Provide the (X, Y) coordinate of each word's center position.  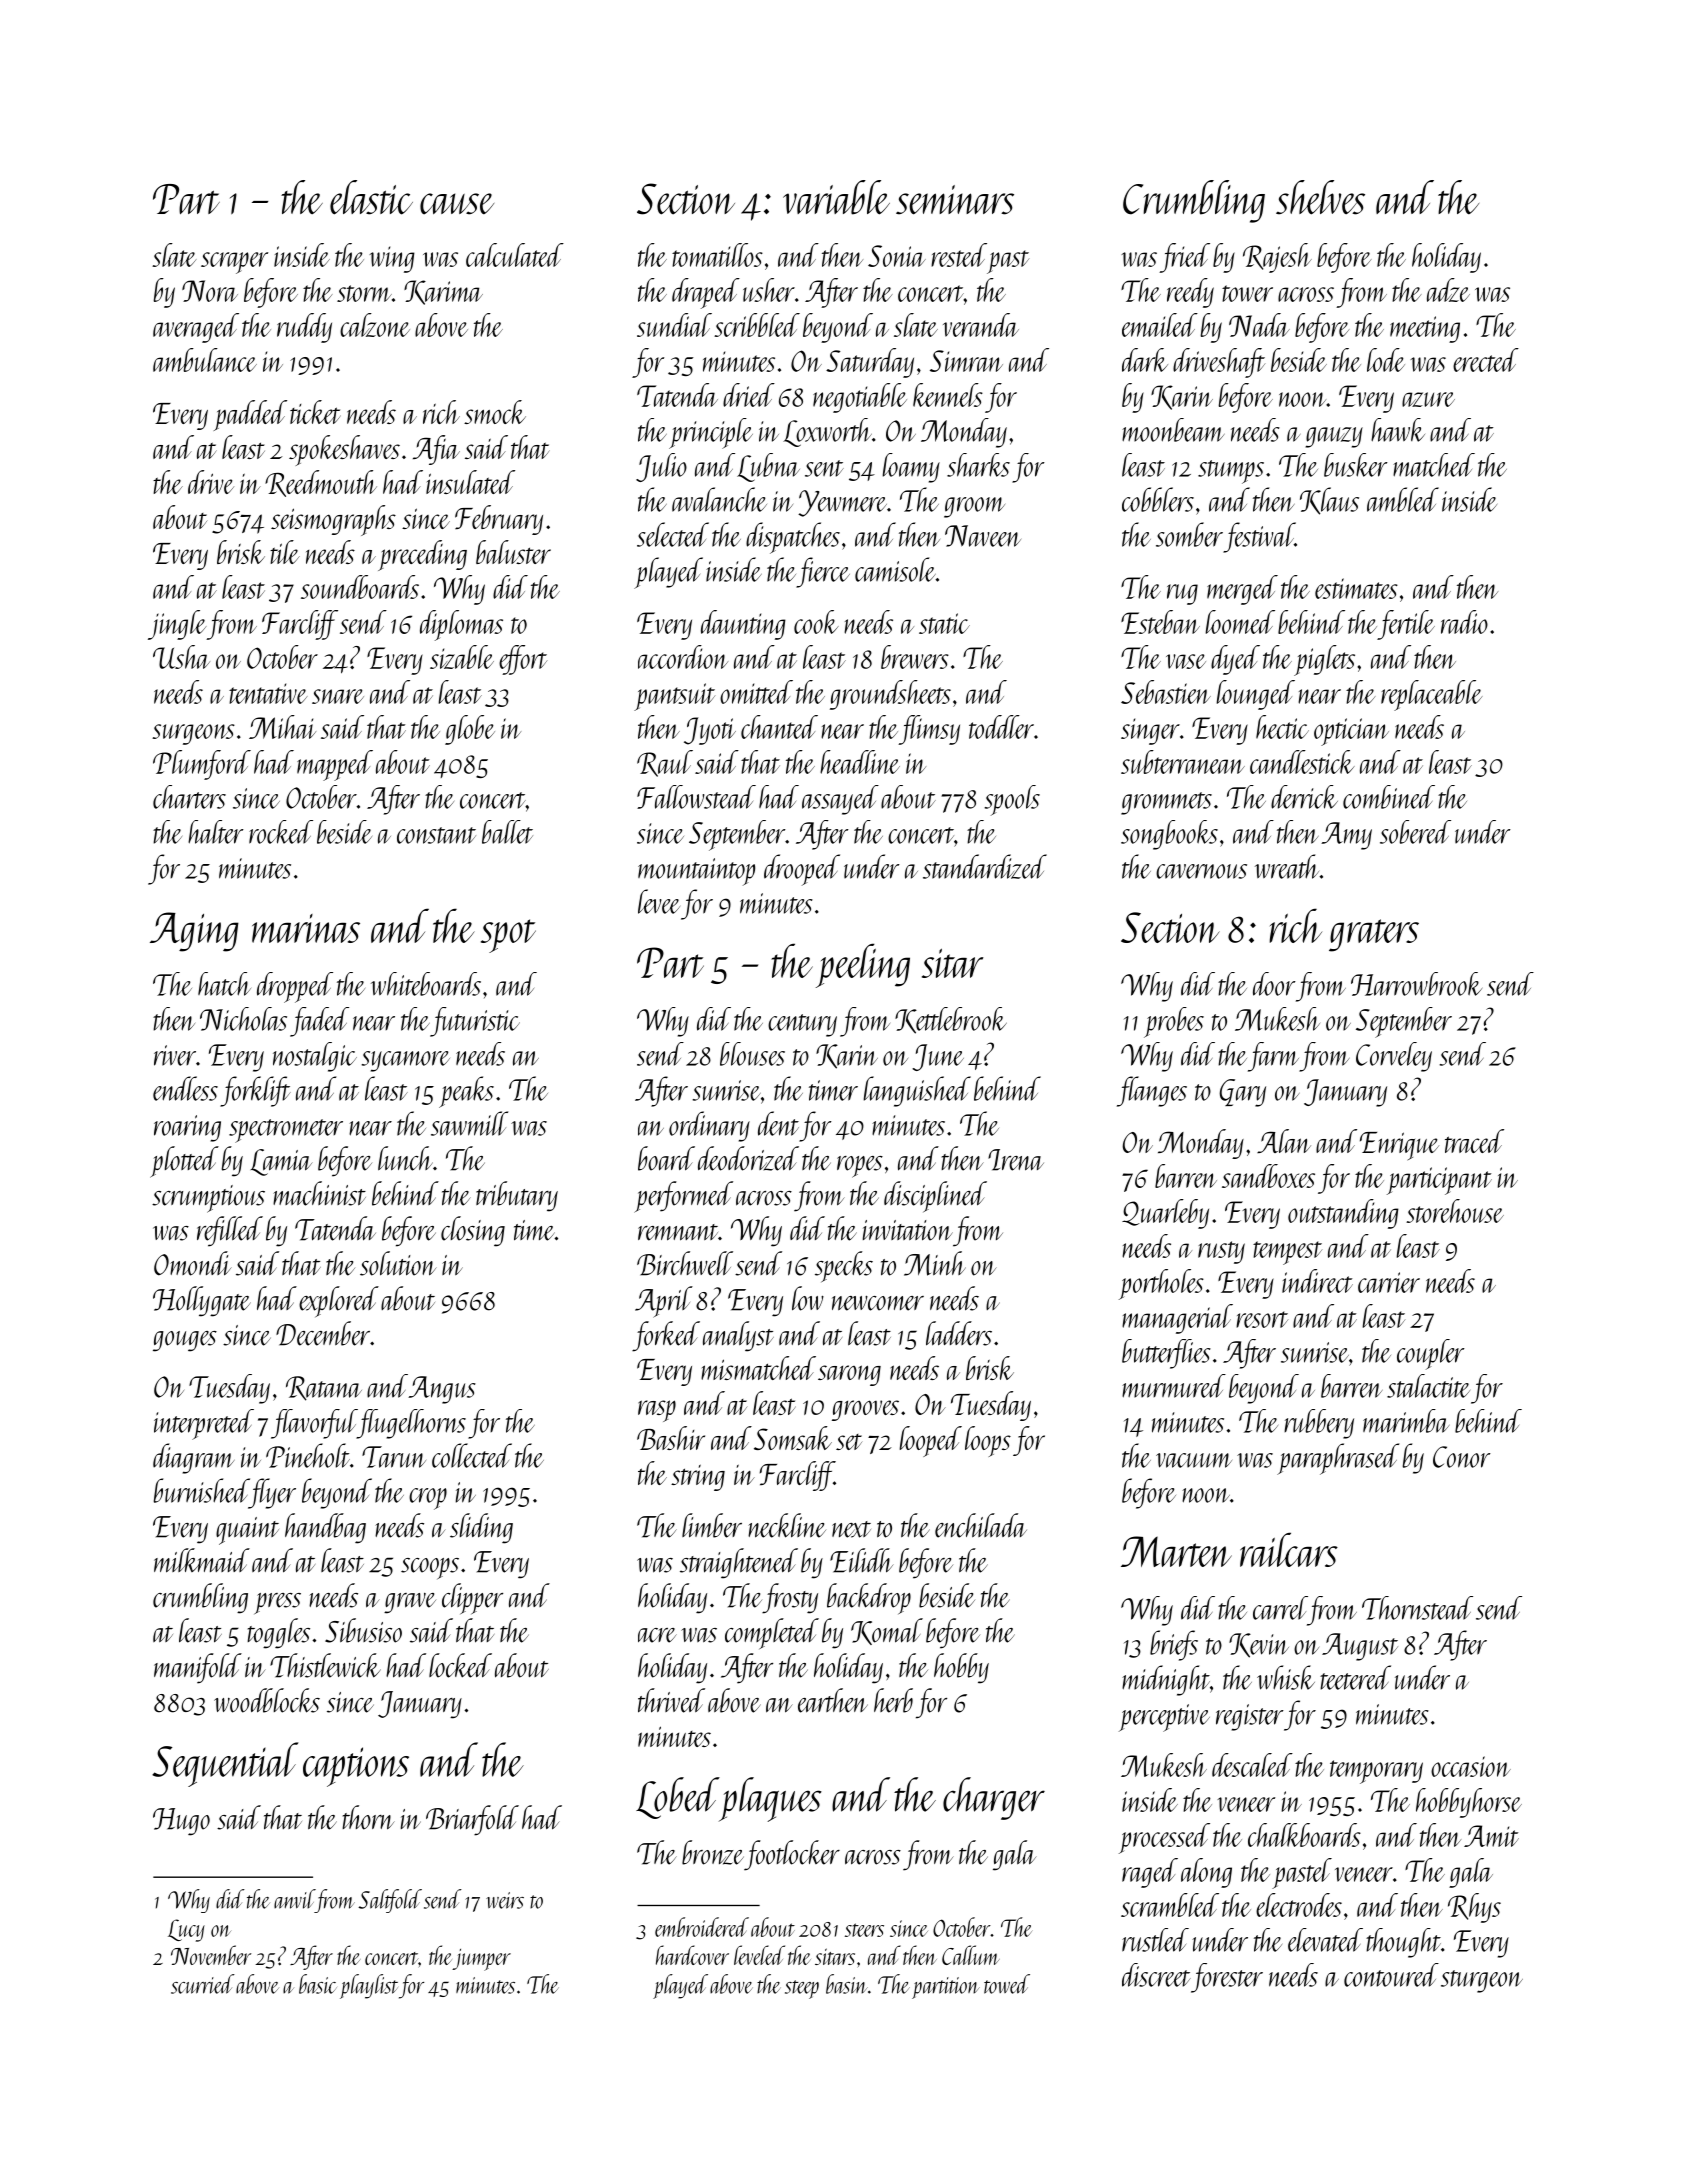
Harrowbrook (1416, 984)
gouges (185, 1341)
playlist (369, 1986)
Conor (1462, 1457)
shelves (1320, 197)
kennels (948, 395)
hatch (224, 984)
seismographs (333, 520)
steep (802, 1989)
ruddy (304, 328)
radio (1464, 622)
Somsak (793, 1438)
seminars (955, 200)
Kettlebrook (951, 1020)
